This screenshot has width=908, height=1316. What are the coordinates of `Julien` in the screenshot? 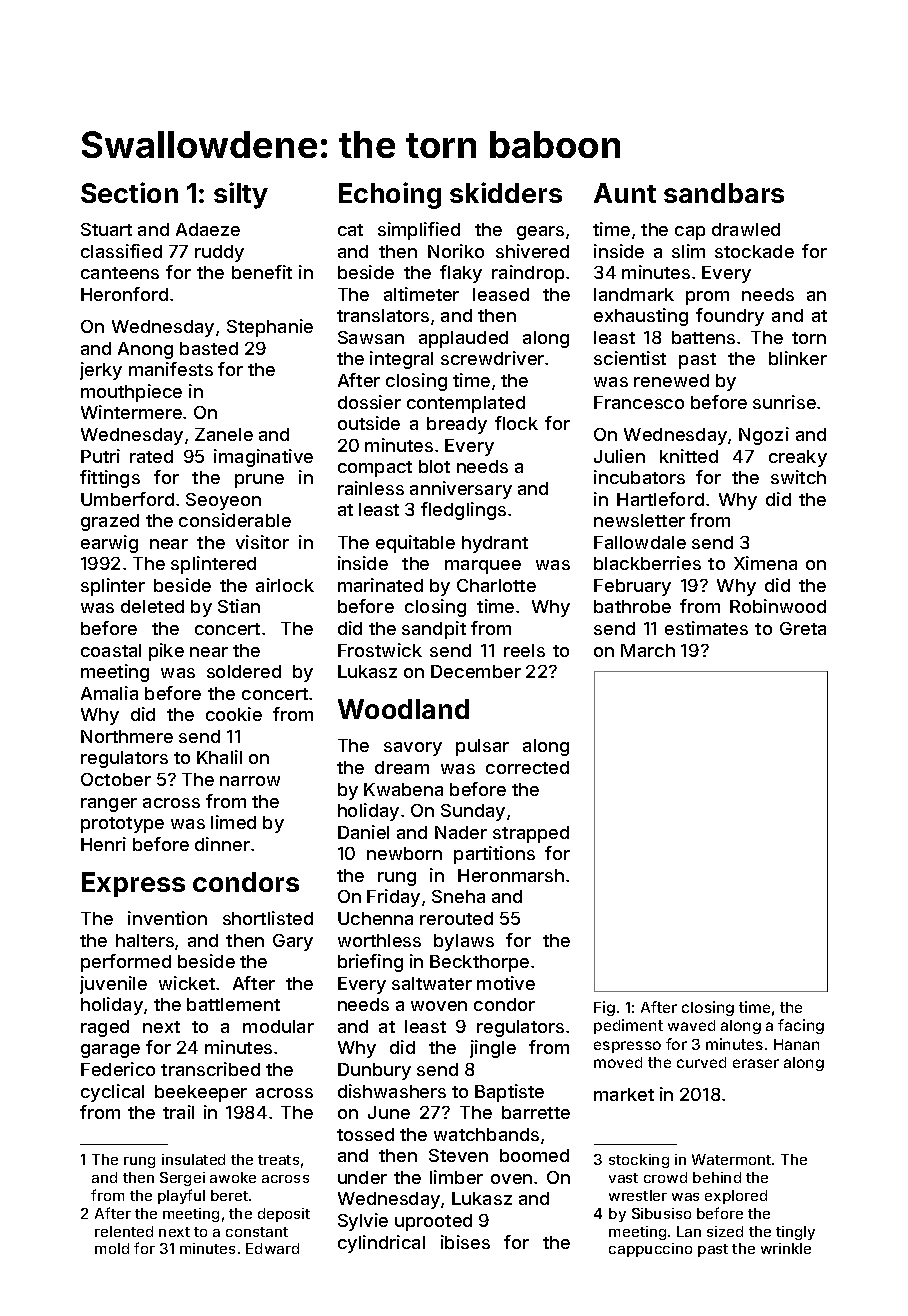 It's located at (619, 456).
